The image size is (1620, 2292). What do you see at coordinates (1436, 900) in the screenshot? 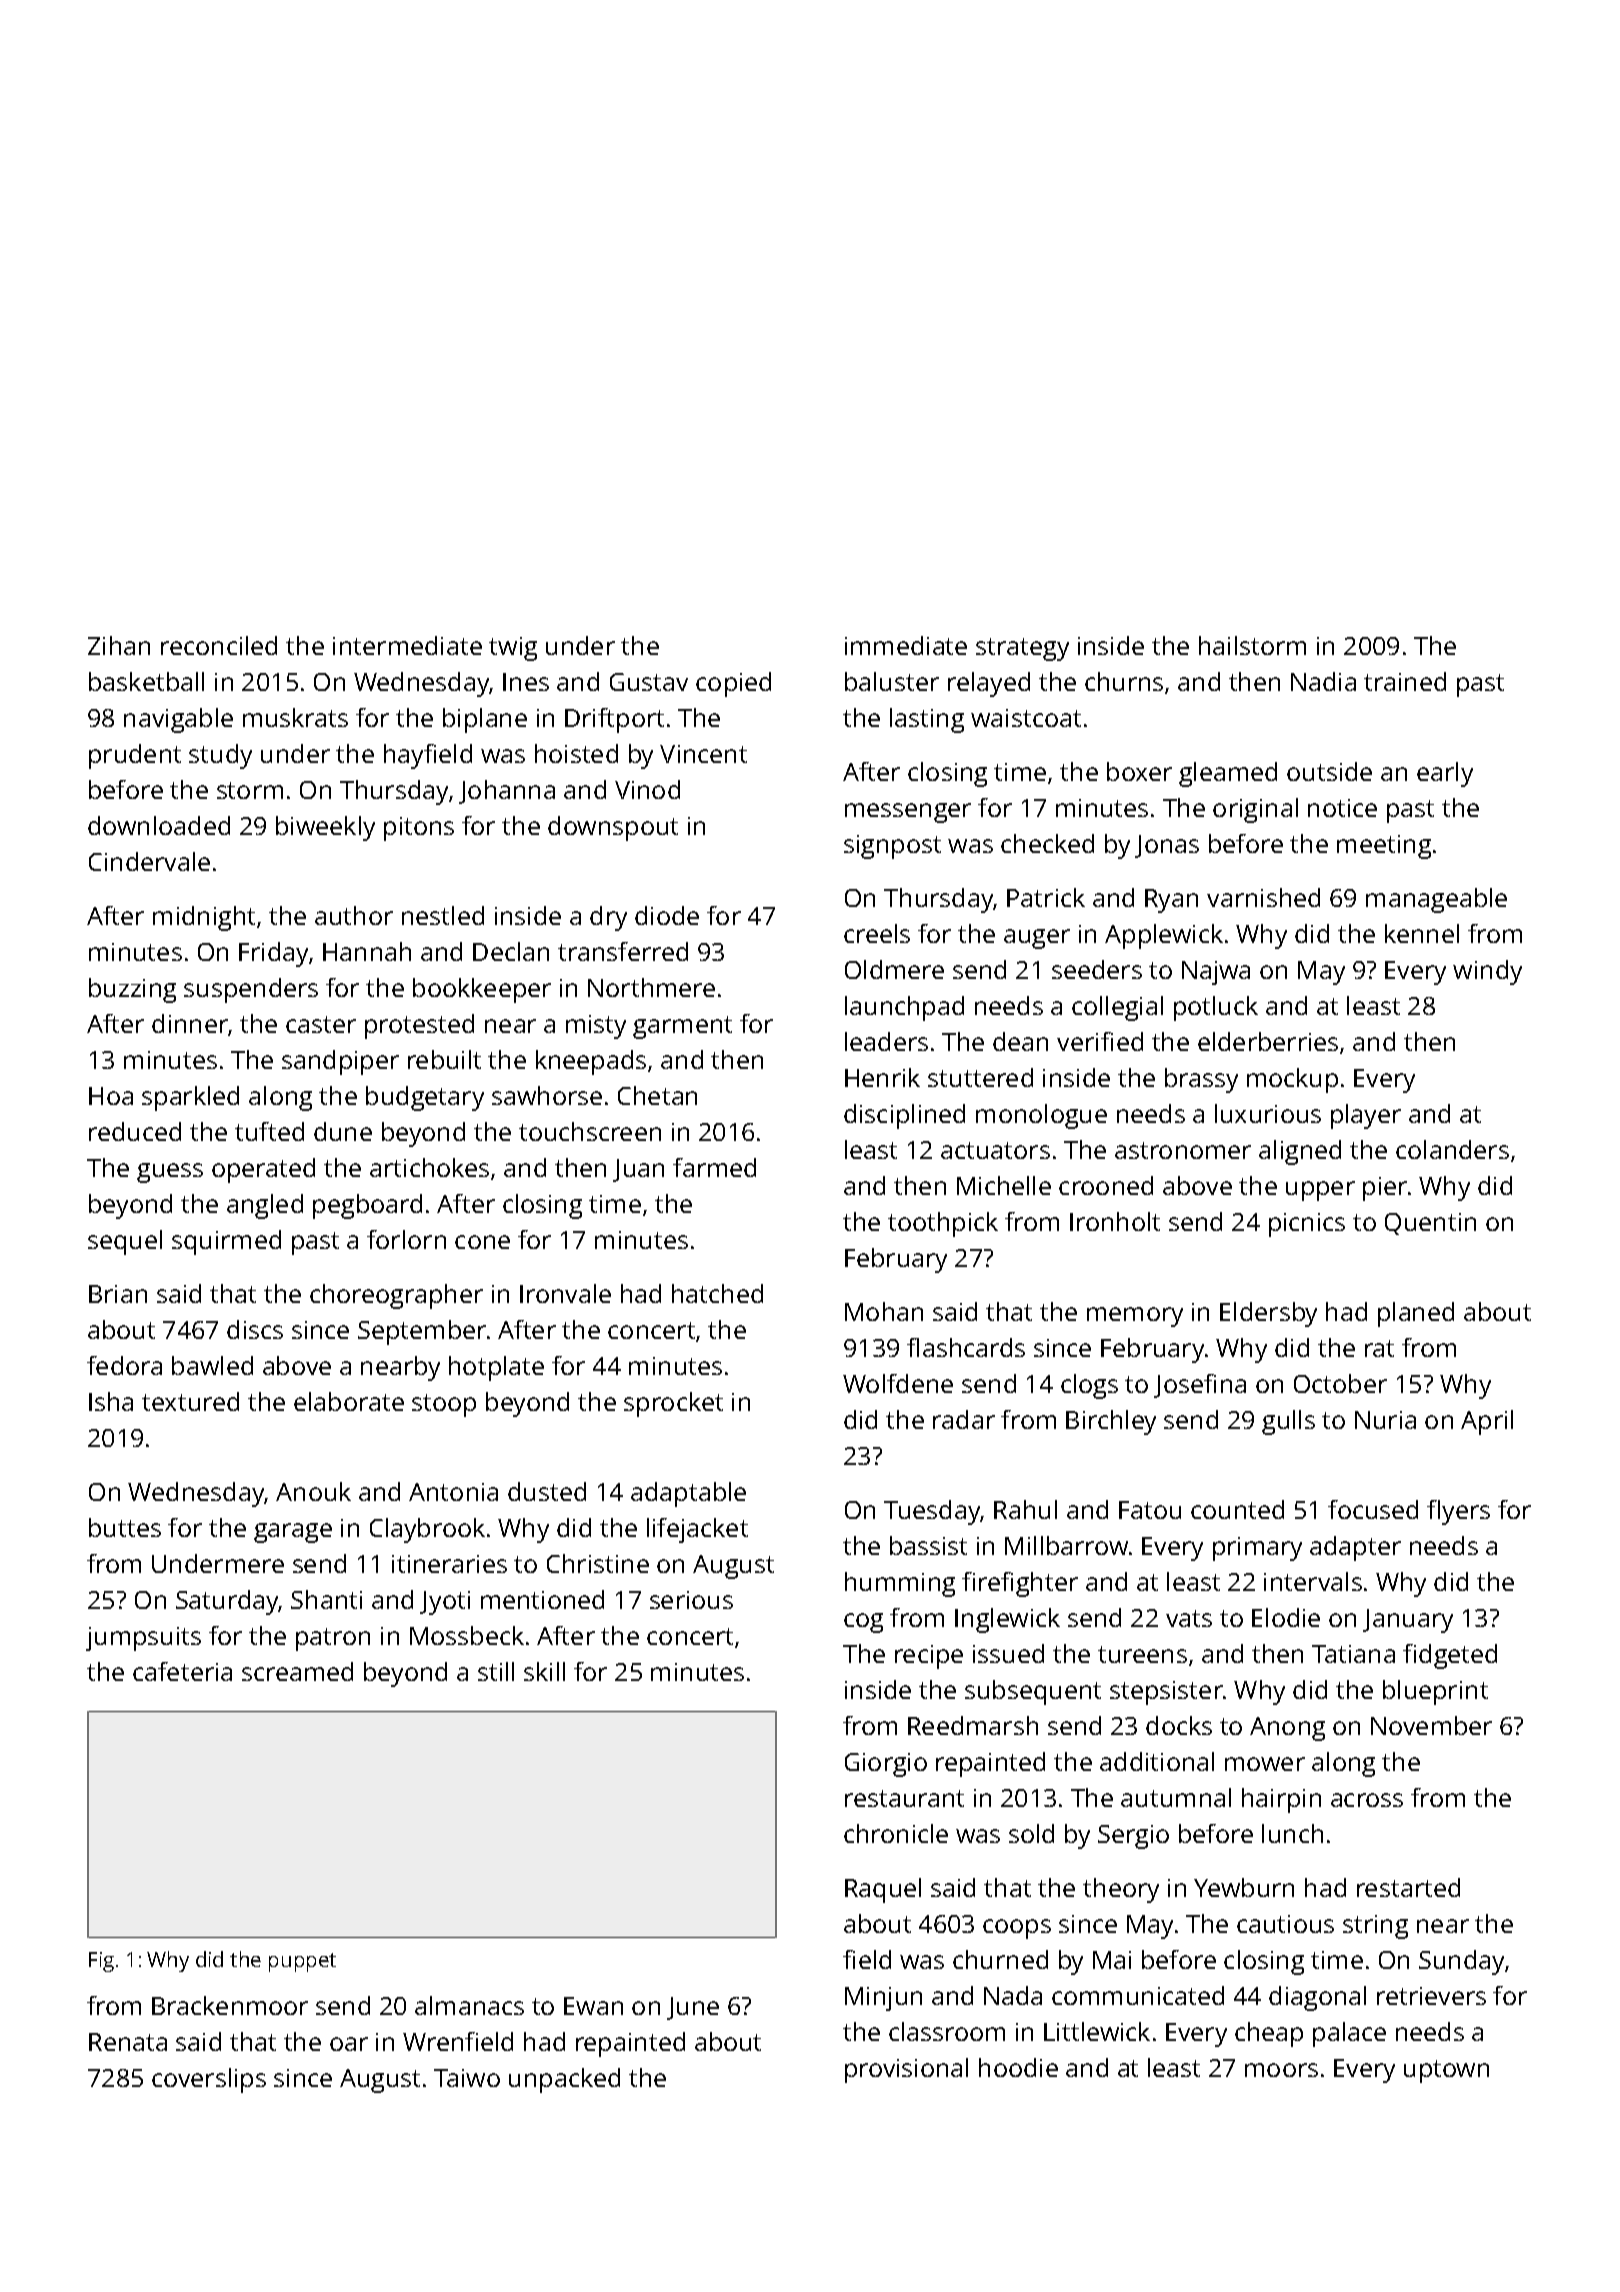
I see `manageable` at bounding box center [1436, 900].
